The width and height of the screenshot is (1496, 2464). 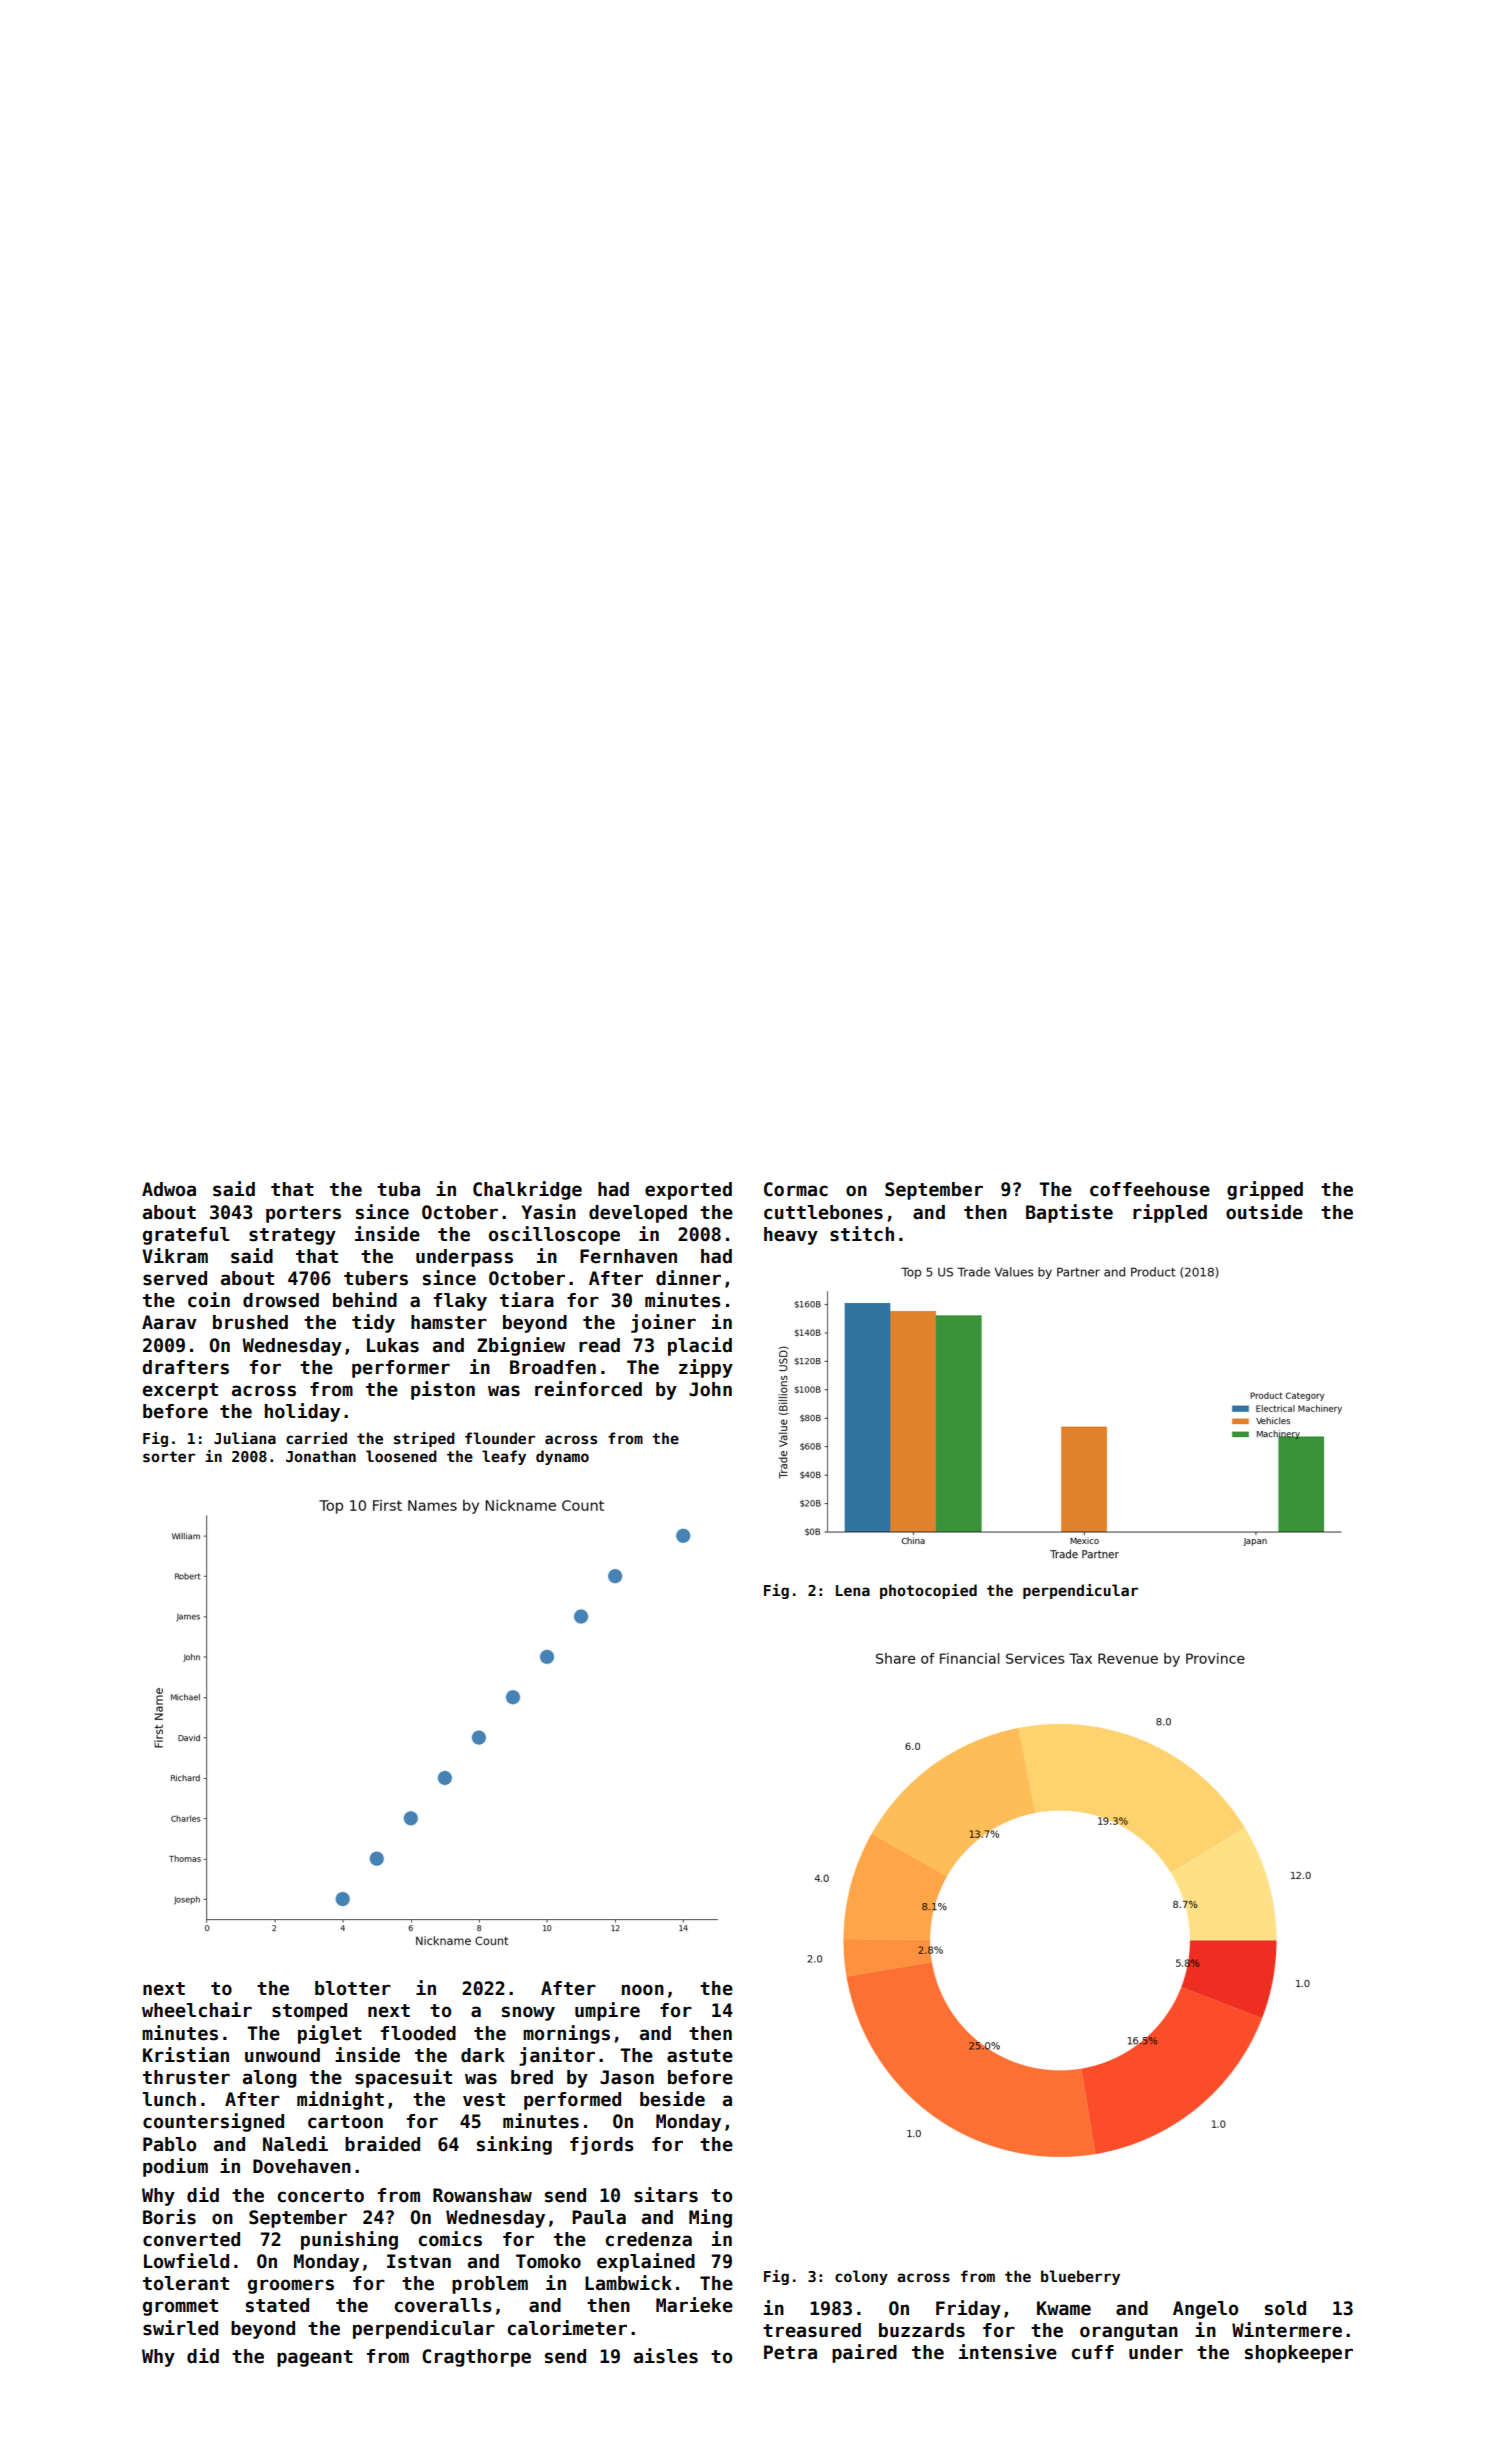 I want to click on coffeehouse, so click(x=1150, y=1189).
